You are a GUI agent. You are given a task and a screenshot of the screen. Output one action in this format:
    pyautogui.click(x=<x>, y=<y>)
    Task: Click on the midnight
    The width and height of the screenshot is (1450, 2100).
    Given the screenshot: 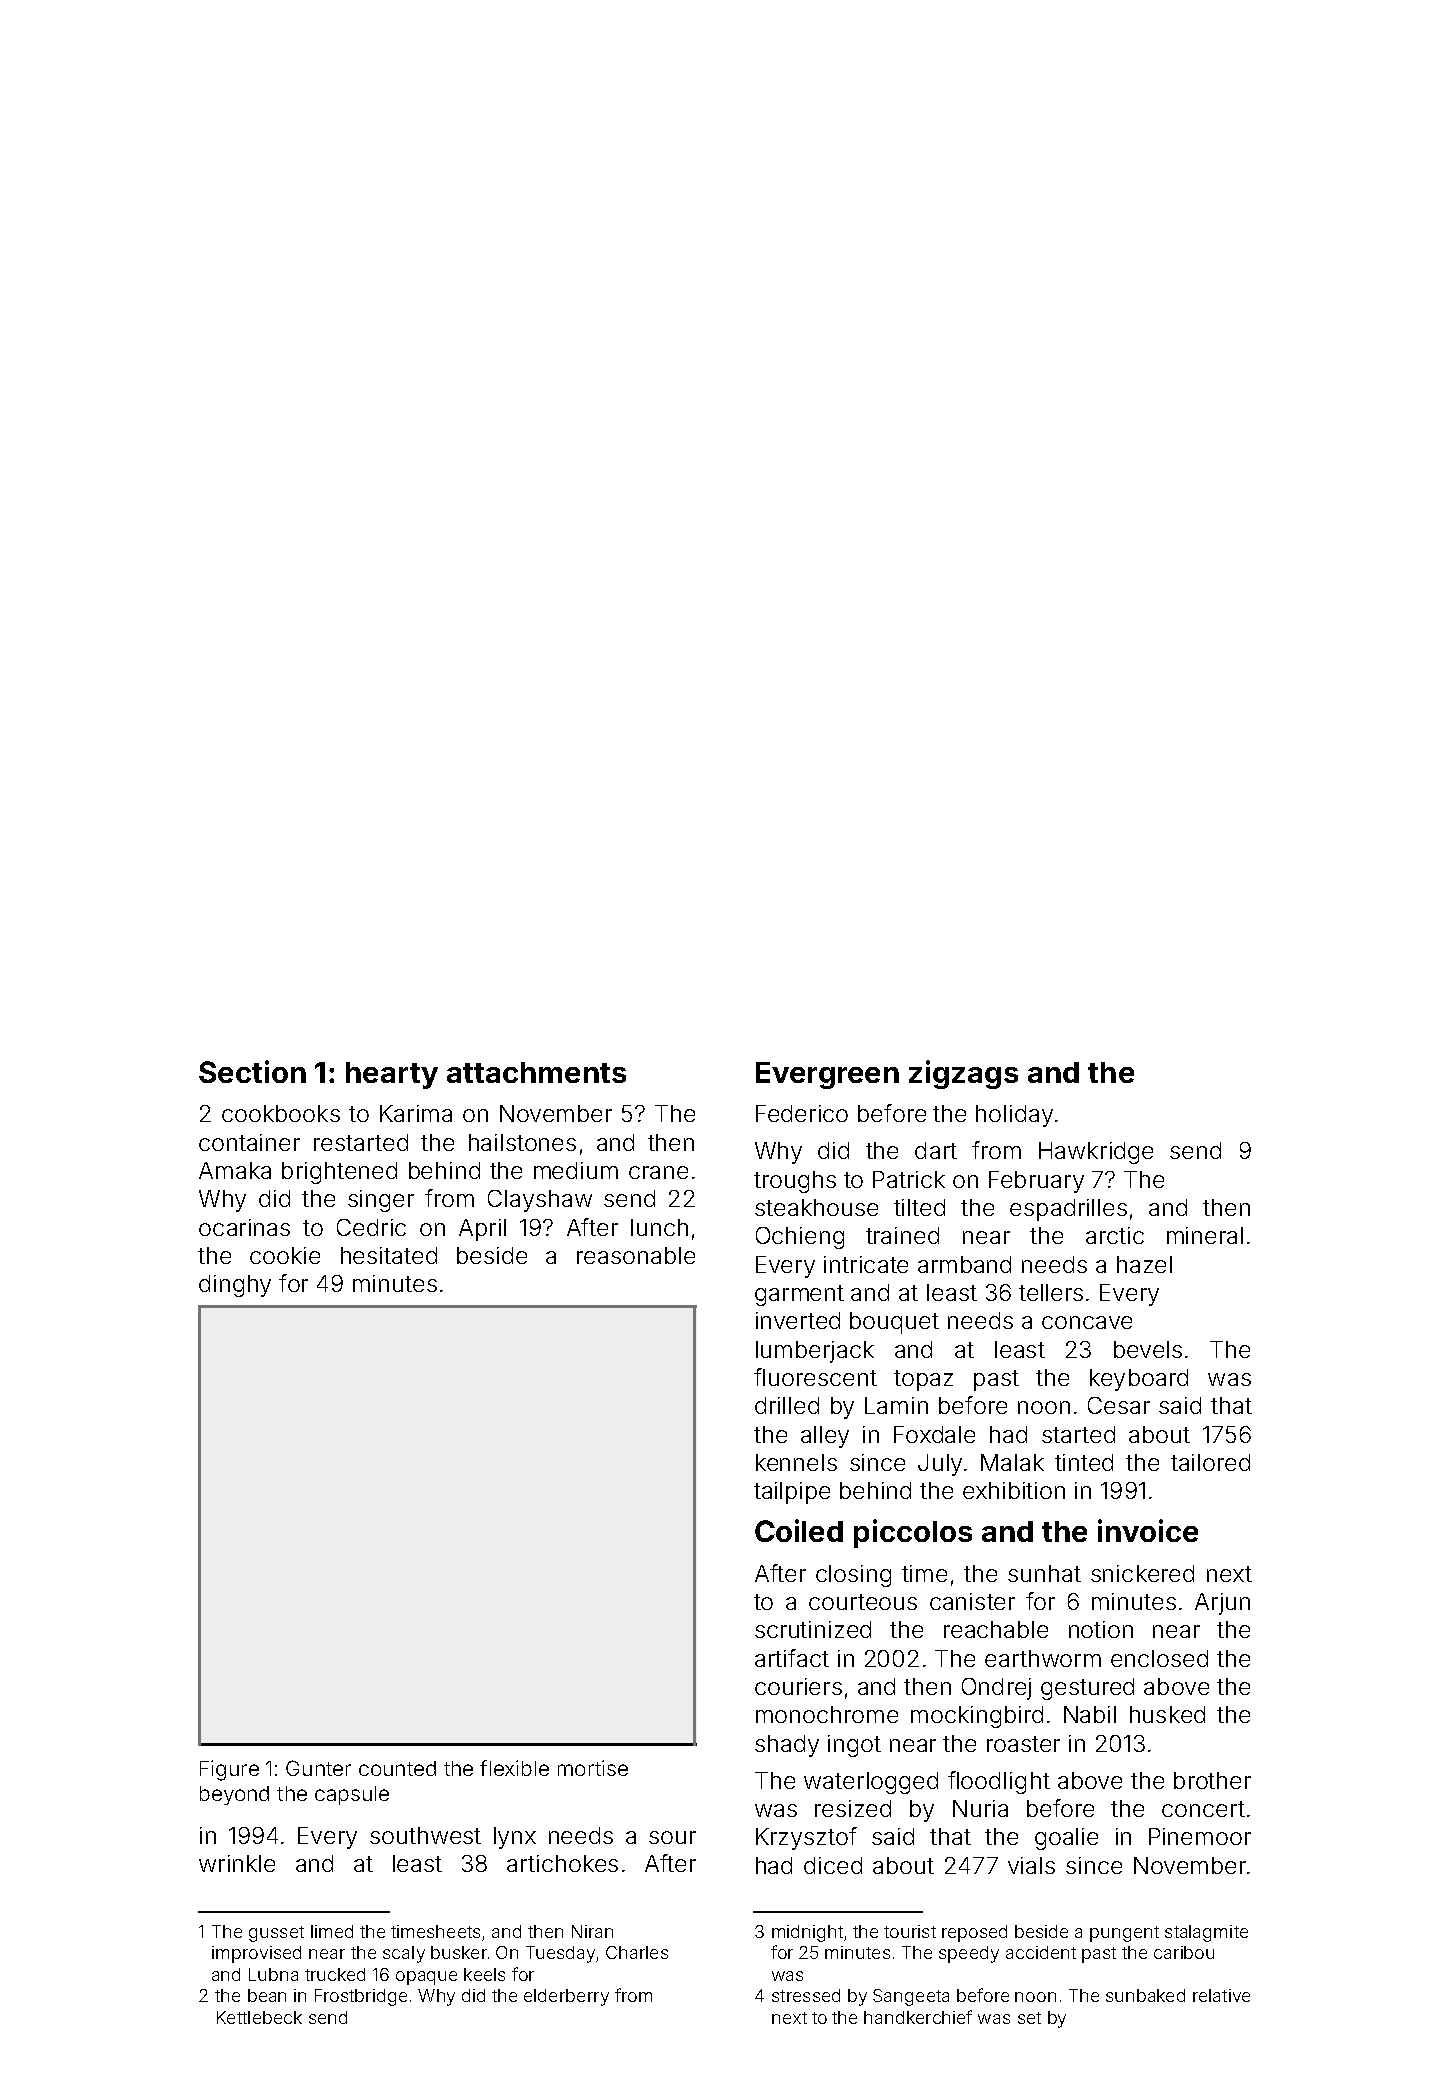 What is the action you would take?
    pyautogui.click(x=807, y=1933)
